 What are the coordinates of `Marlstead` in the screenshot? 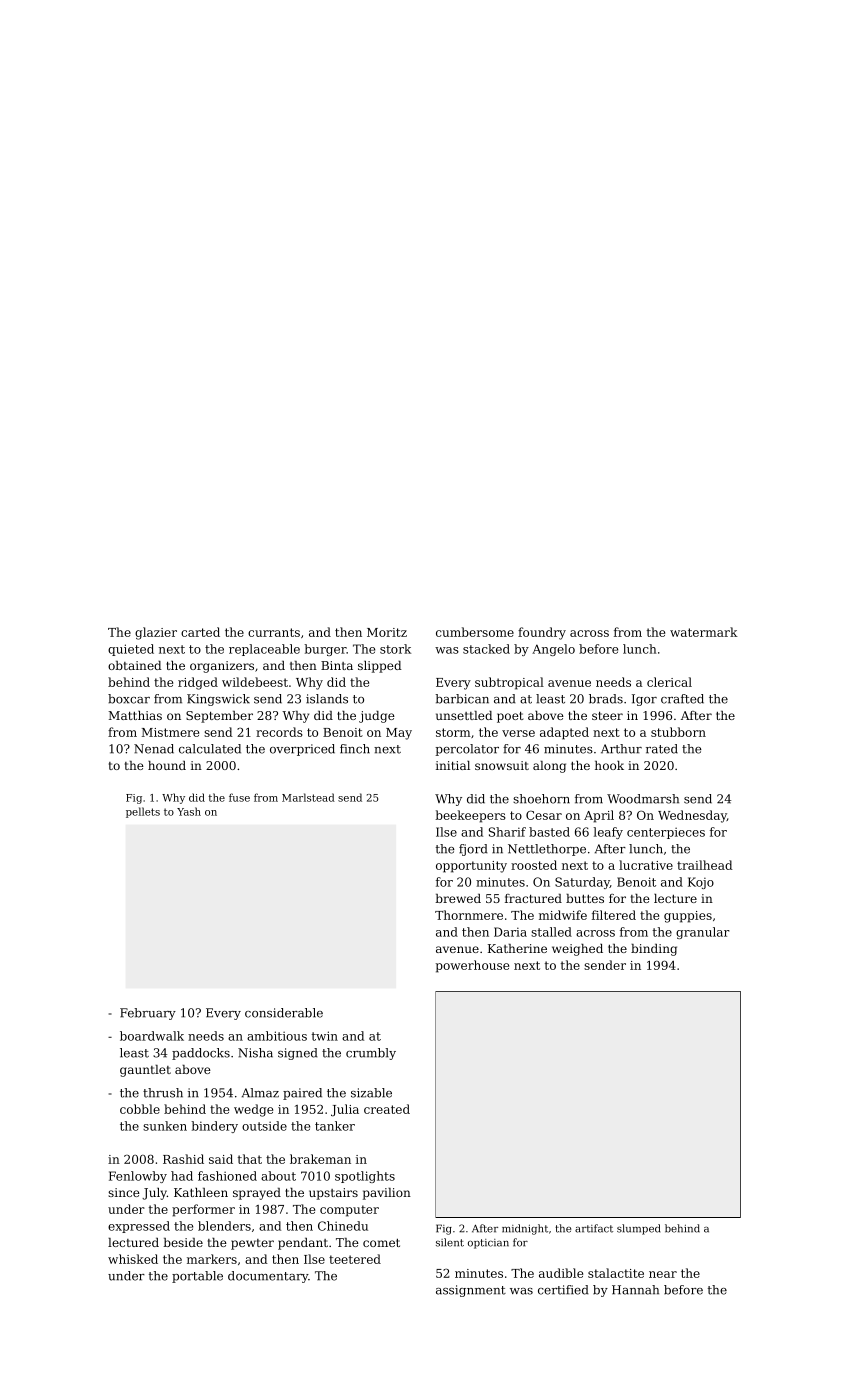 It's located at (308, 797).
